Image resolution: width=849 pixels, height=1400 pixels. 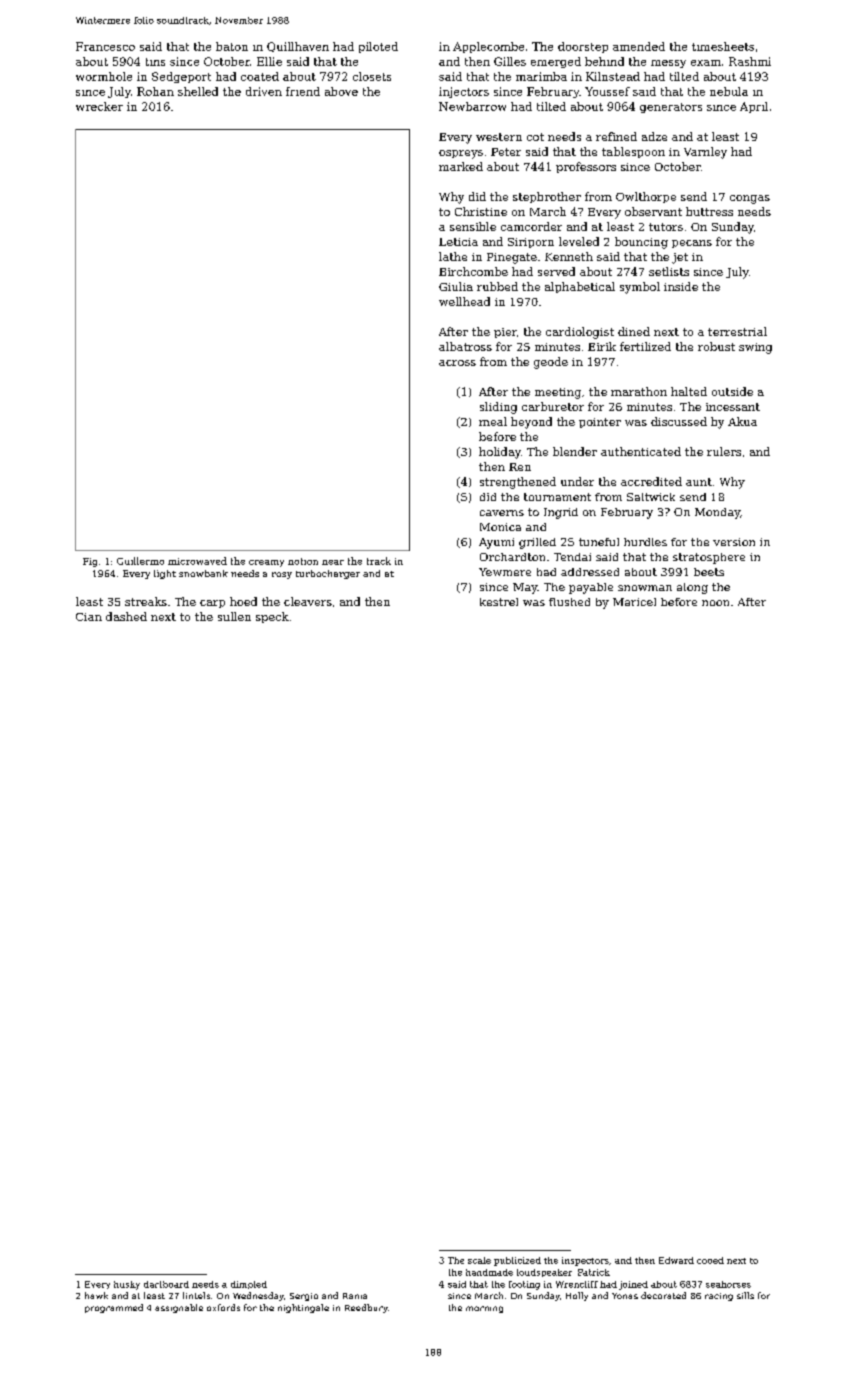 I want to click on Sedgeport, so click(x=181, y=77).
